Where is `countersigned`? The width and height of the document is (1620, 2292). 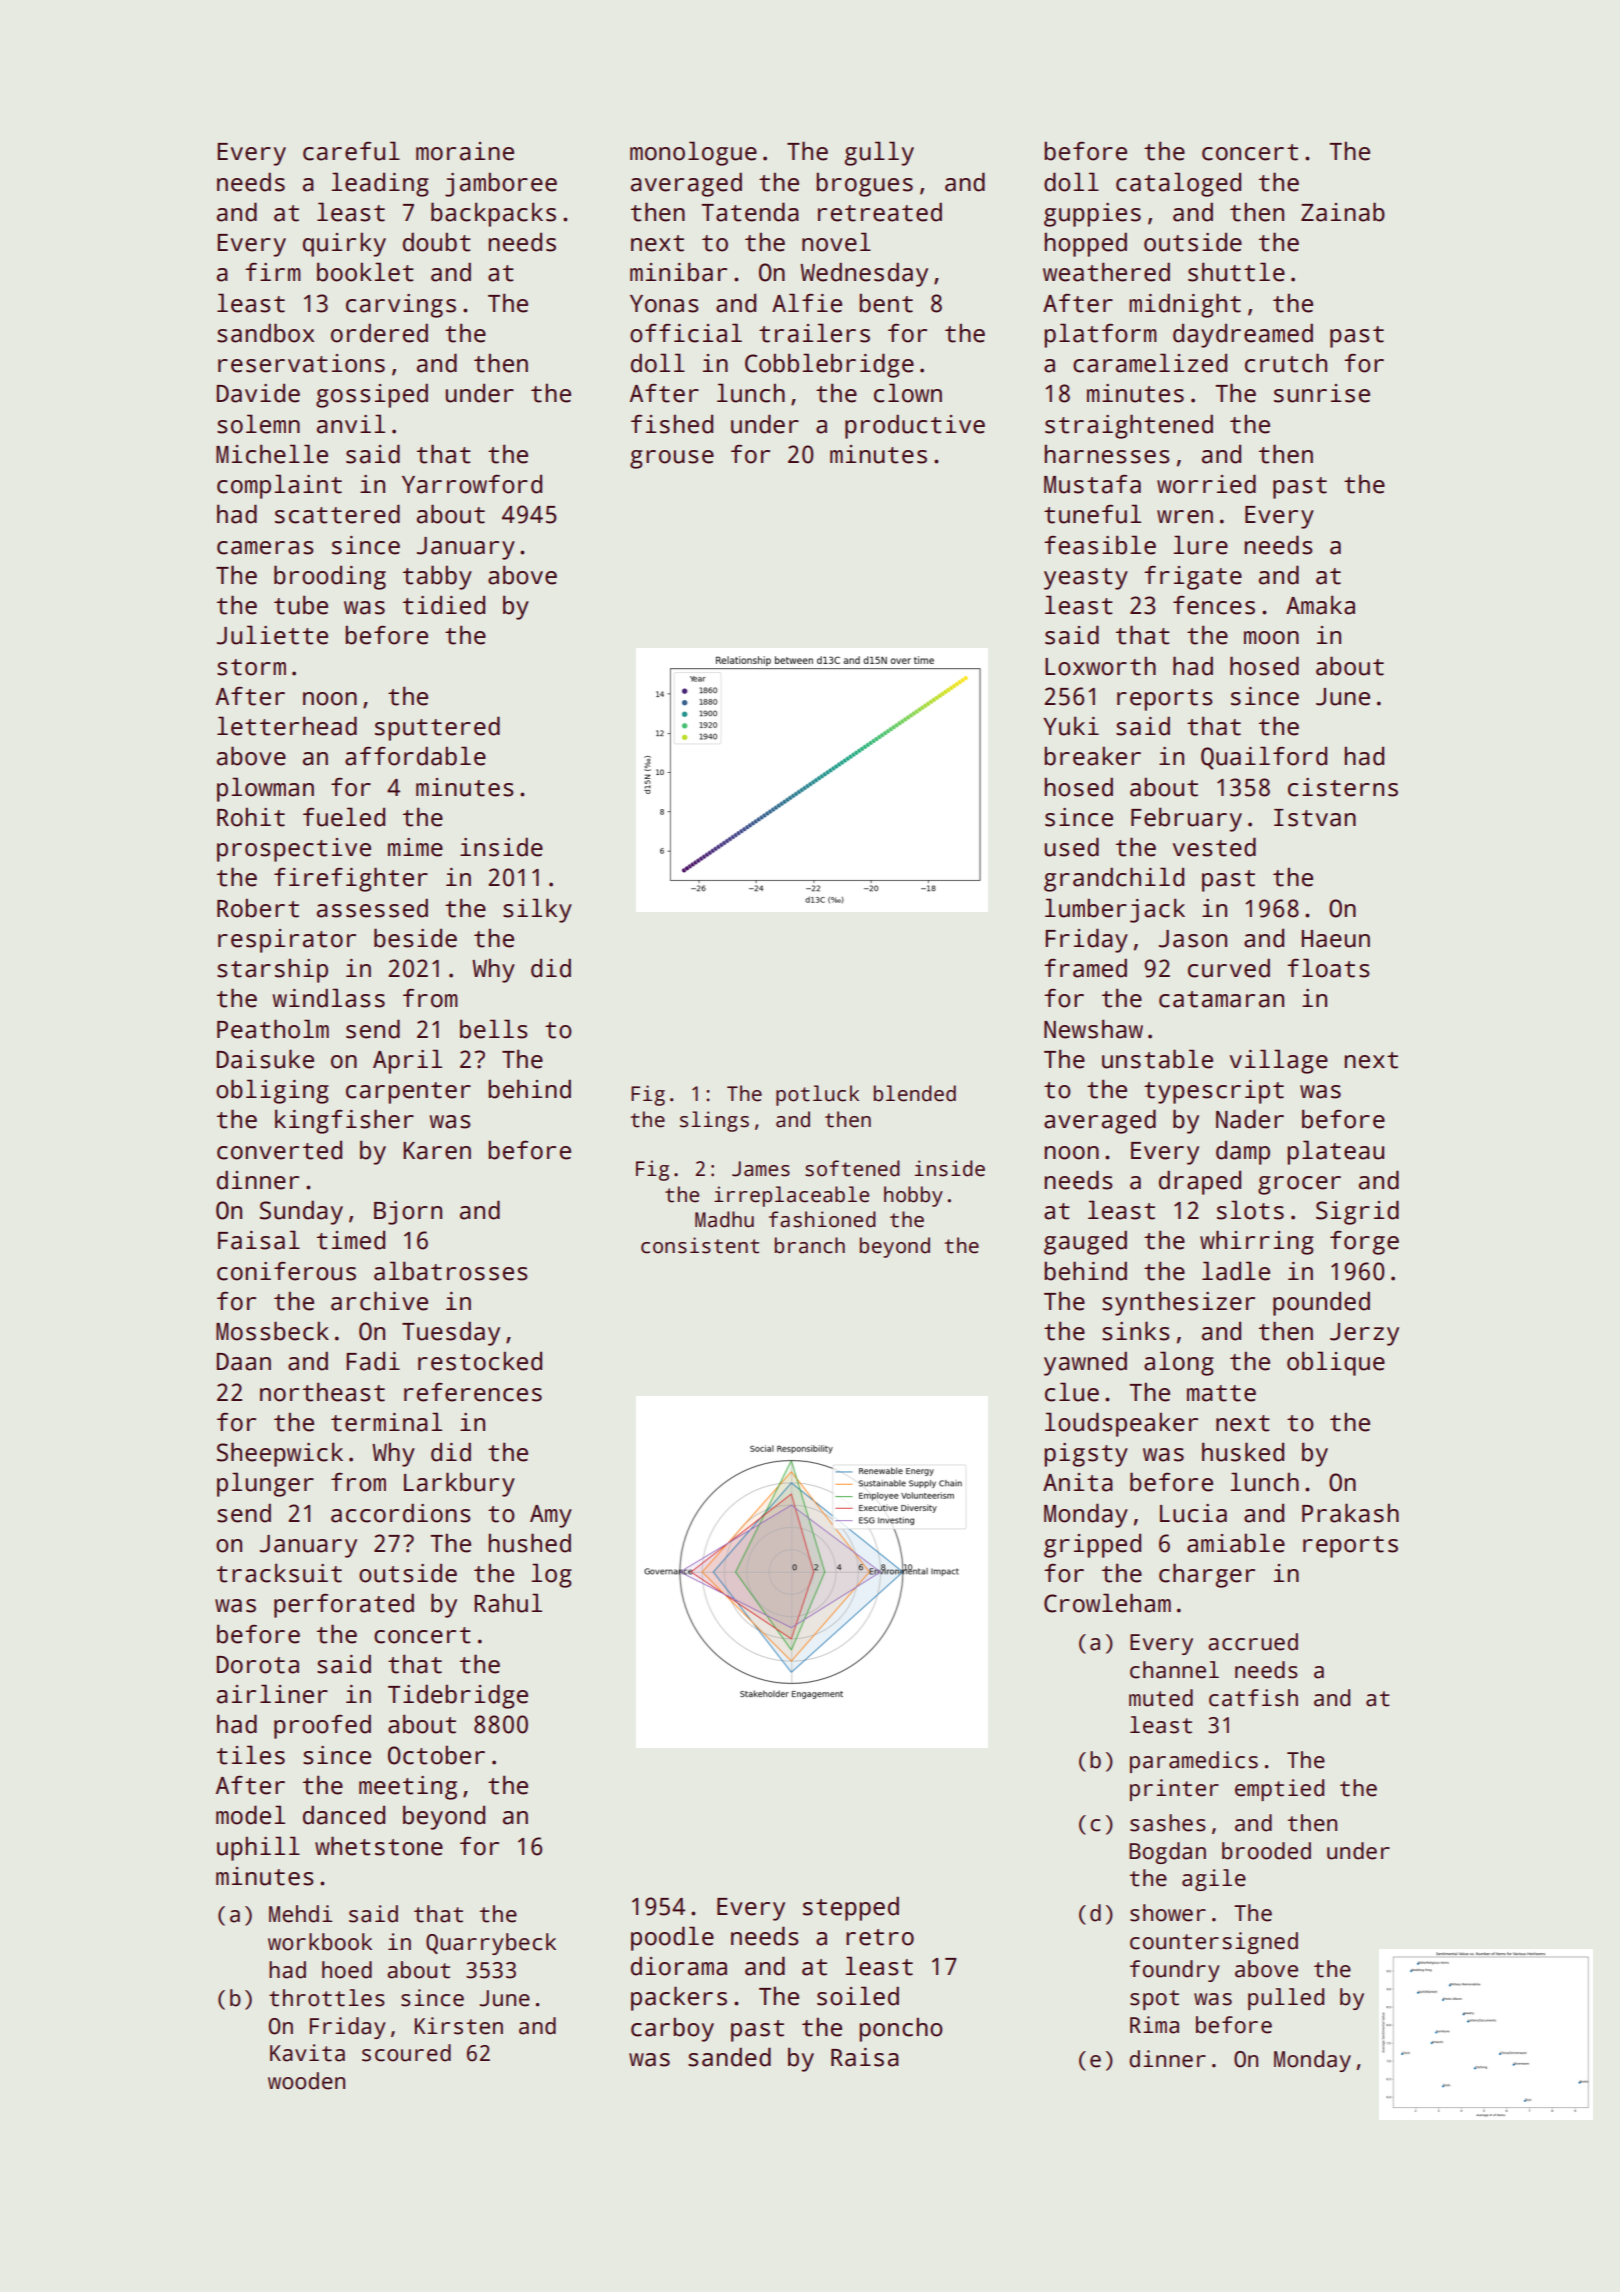 countersigned is located at coordinates (1214, 1943).
